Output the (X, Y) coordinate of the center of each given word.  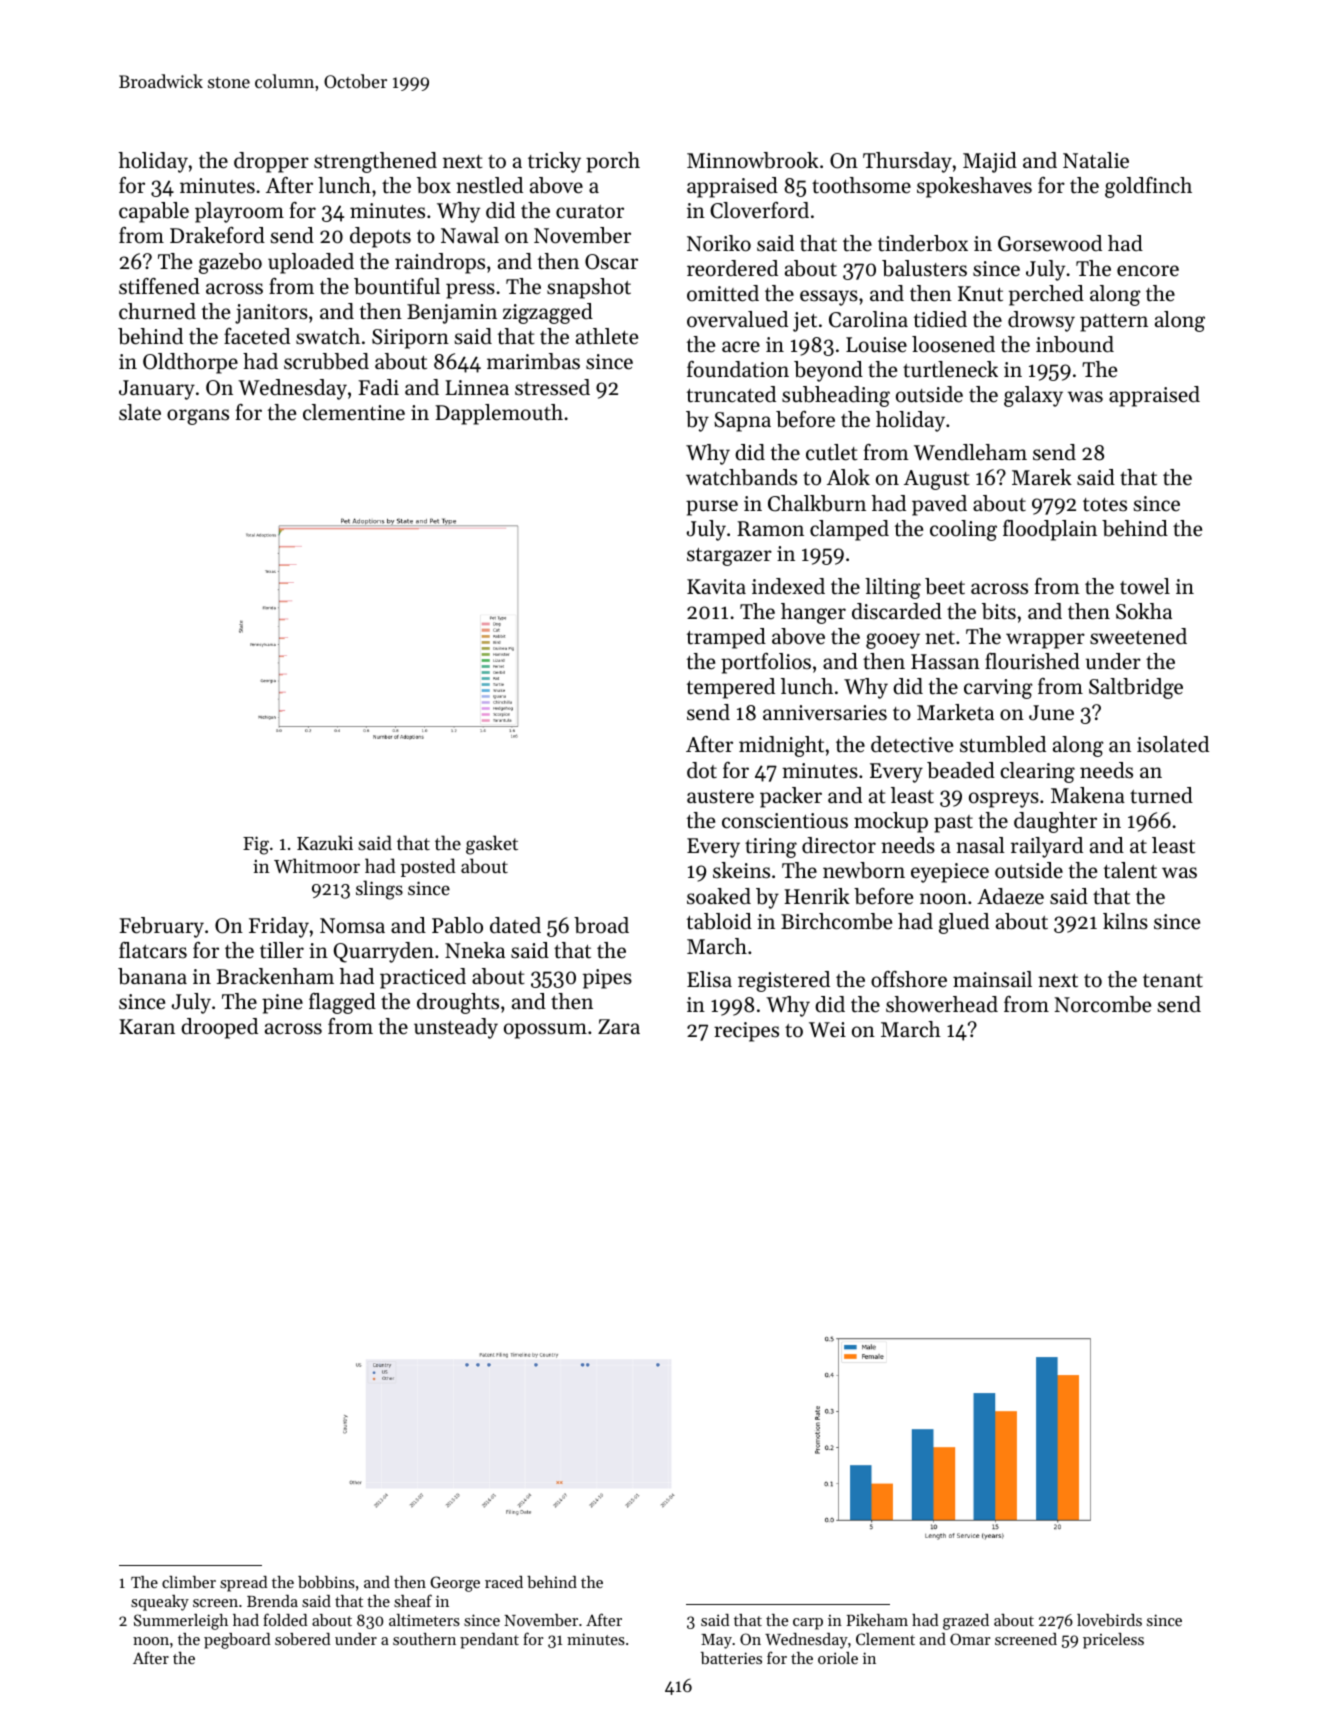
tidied (940, 319)
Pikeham (877, 1620)
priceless (1113, 1641)
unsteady (456, 1028)
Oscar (611, 262)
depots (380, 237)
